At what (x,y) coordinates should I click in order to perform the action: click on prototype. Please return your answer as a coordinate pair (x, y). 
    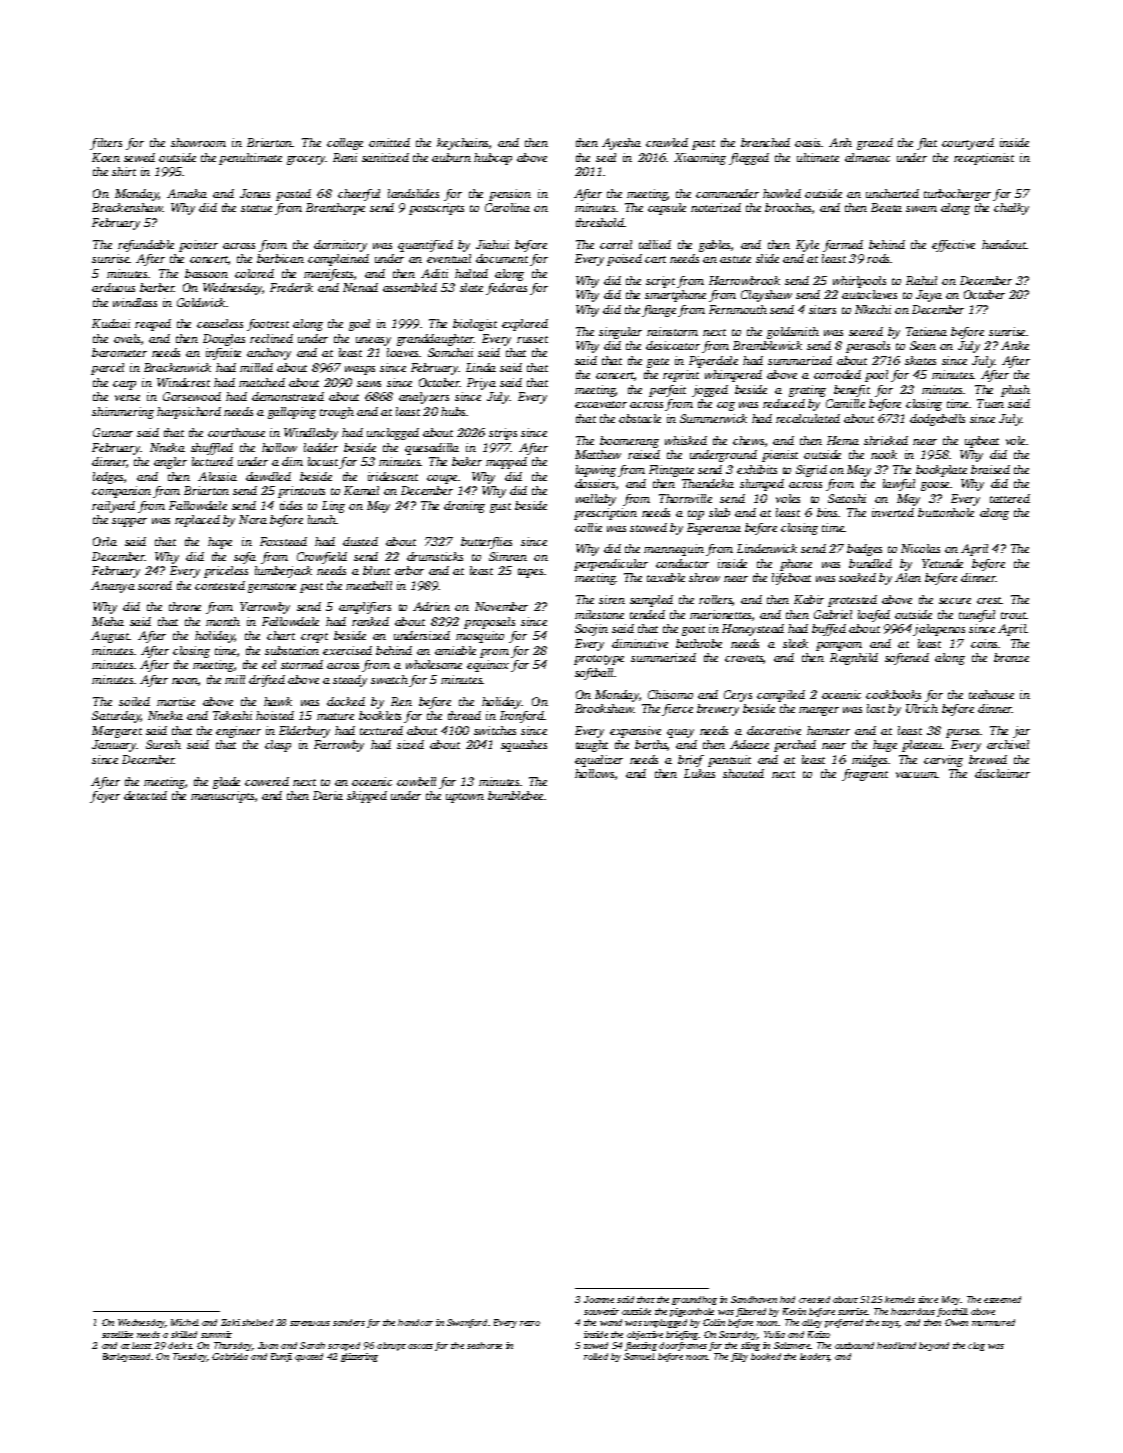
    Looking at the image, I should click on (599, 660).
